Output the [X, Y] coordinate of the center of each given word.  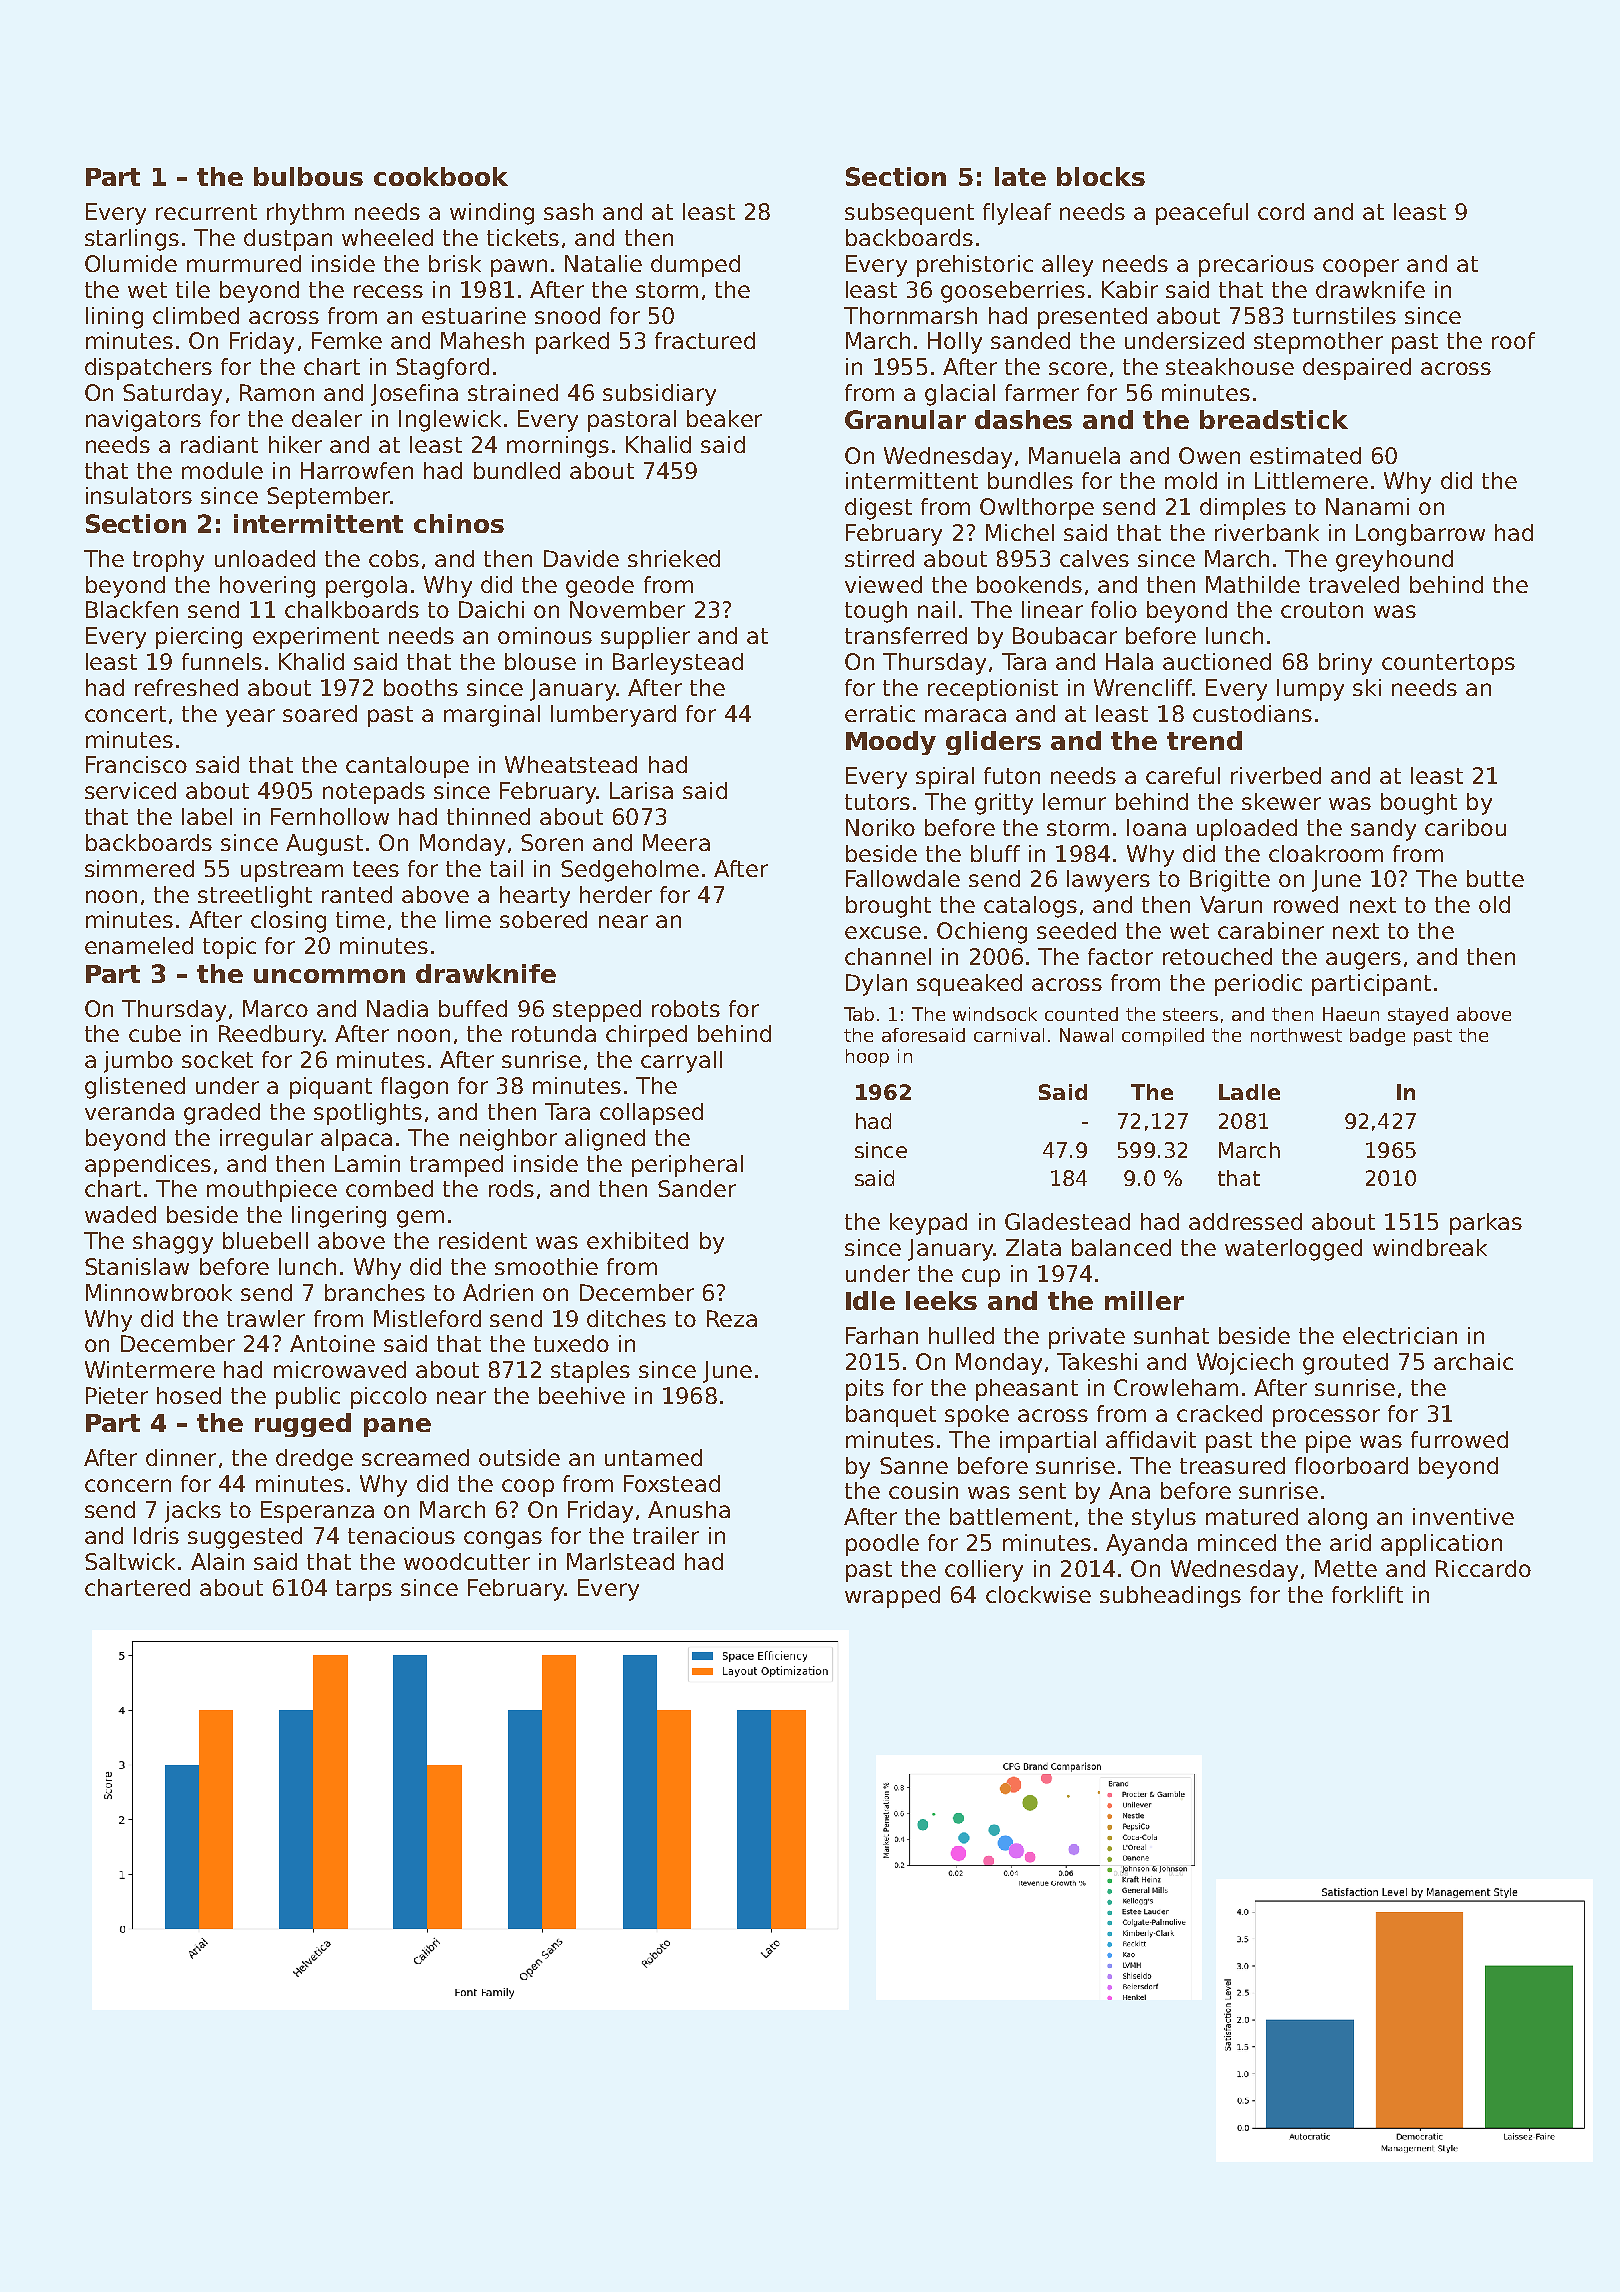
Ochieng [982, 933]
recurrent [206, 212]
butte [1495, 878]
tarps [364, 1590]
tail [506, 868]
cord [1281, 211]
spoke [977, 1416]
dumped [695, 266]
